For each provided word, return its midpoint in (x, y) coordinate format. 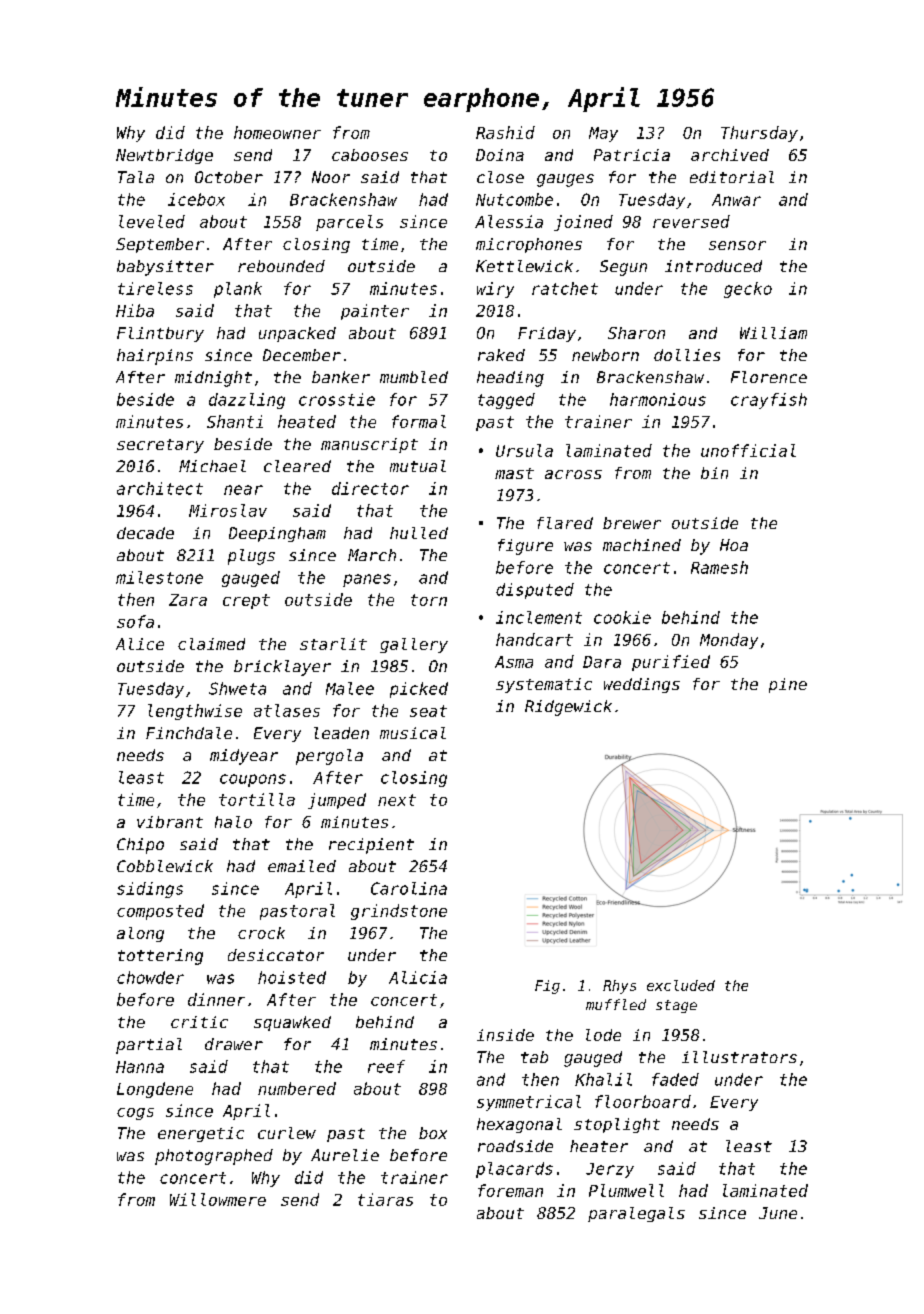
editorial (732, 177)
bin (714, 473)
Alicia (418, 977)
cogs (135, 1114)
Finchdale (189, 733)
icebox (196, 199)
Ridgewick (568, 708)
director (370, 488)
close (500, 177)
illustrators (739, 1057)
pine (788, 685)
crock (261, 933)
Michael (212, 466)
